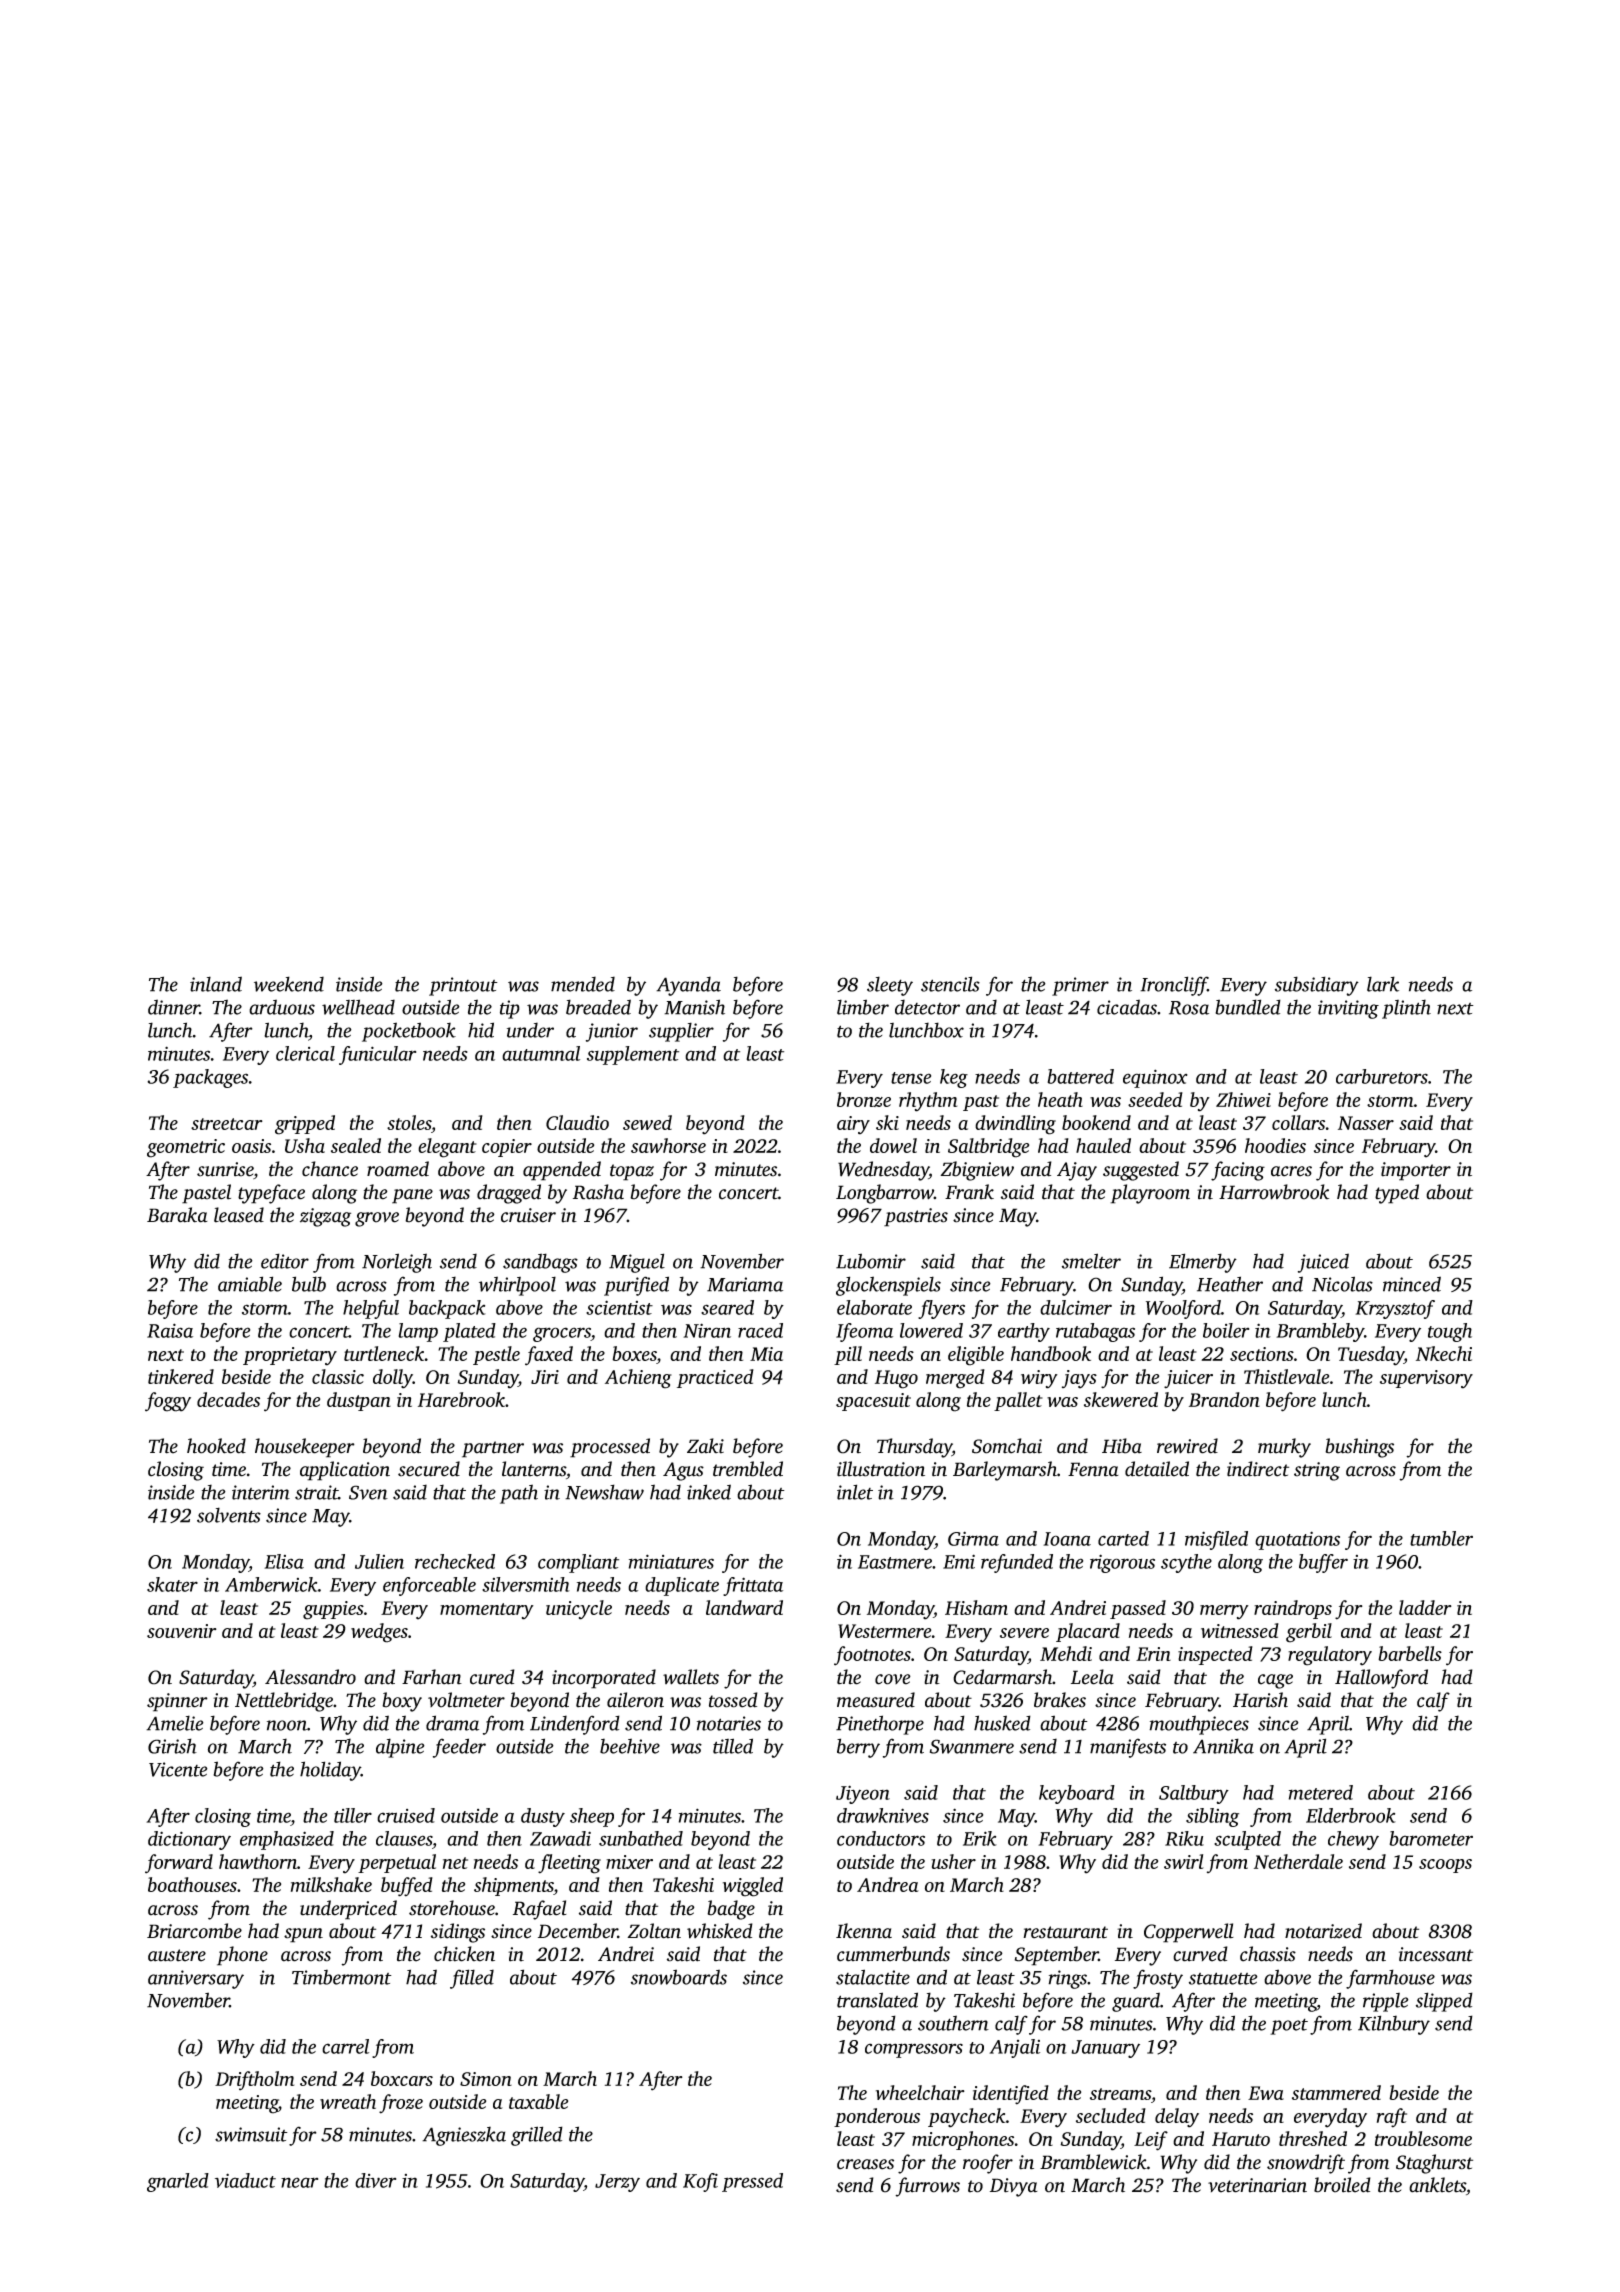 The image size is (1620, 2292). What do you see at coordinates (688, 986) in the screenshot?
I see `Ayanda` at bounding box center [688, 986].
